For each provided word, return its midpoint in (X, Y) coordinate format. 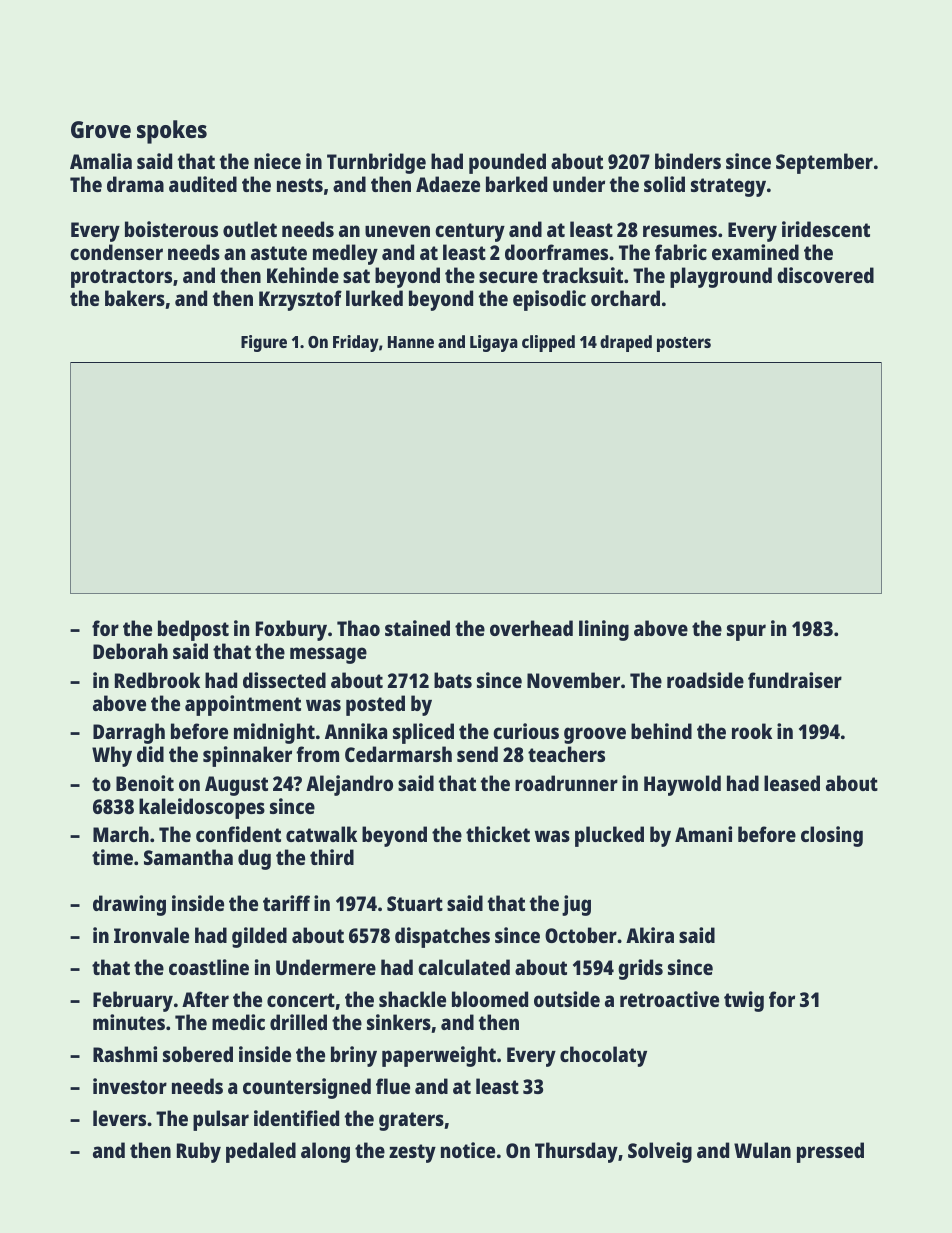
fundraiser (795, 680)
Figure (264, 343)
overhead (531, 628)
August (236, 786)
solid (664, 184)
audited (203, 184)
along (325, 1152)
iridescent (826, 229)
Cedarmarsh (398, 754)
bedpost (193, 630)
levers (119, 1118)
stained (417, 628)
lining (604, 630)
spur (746, 632)
